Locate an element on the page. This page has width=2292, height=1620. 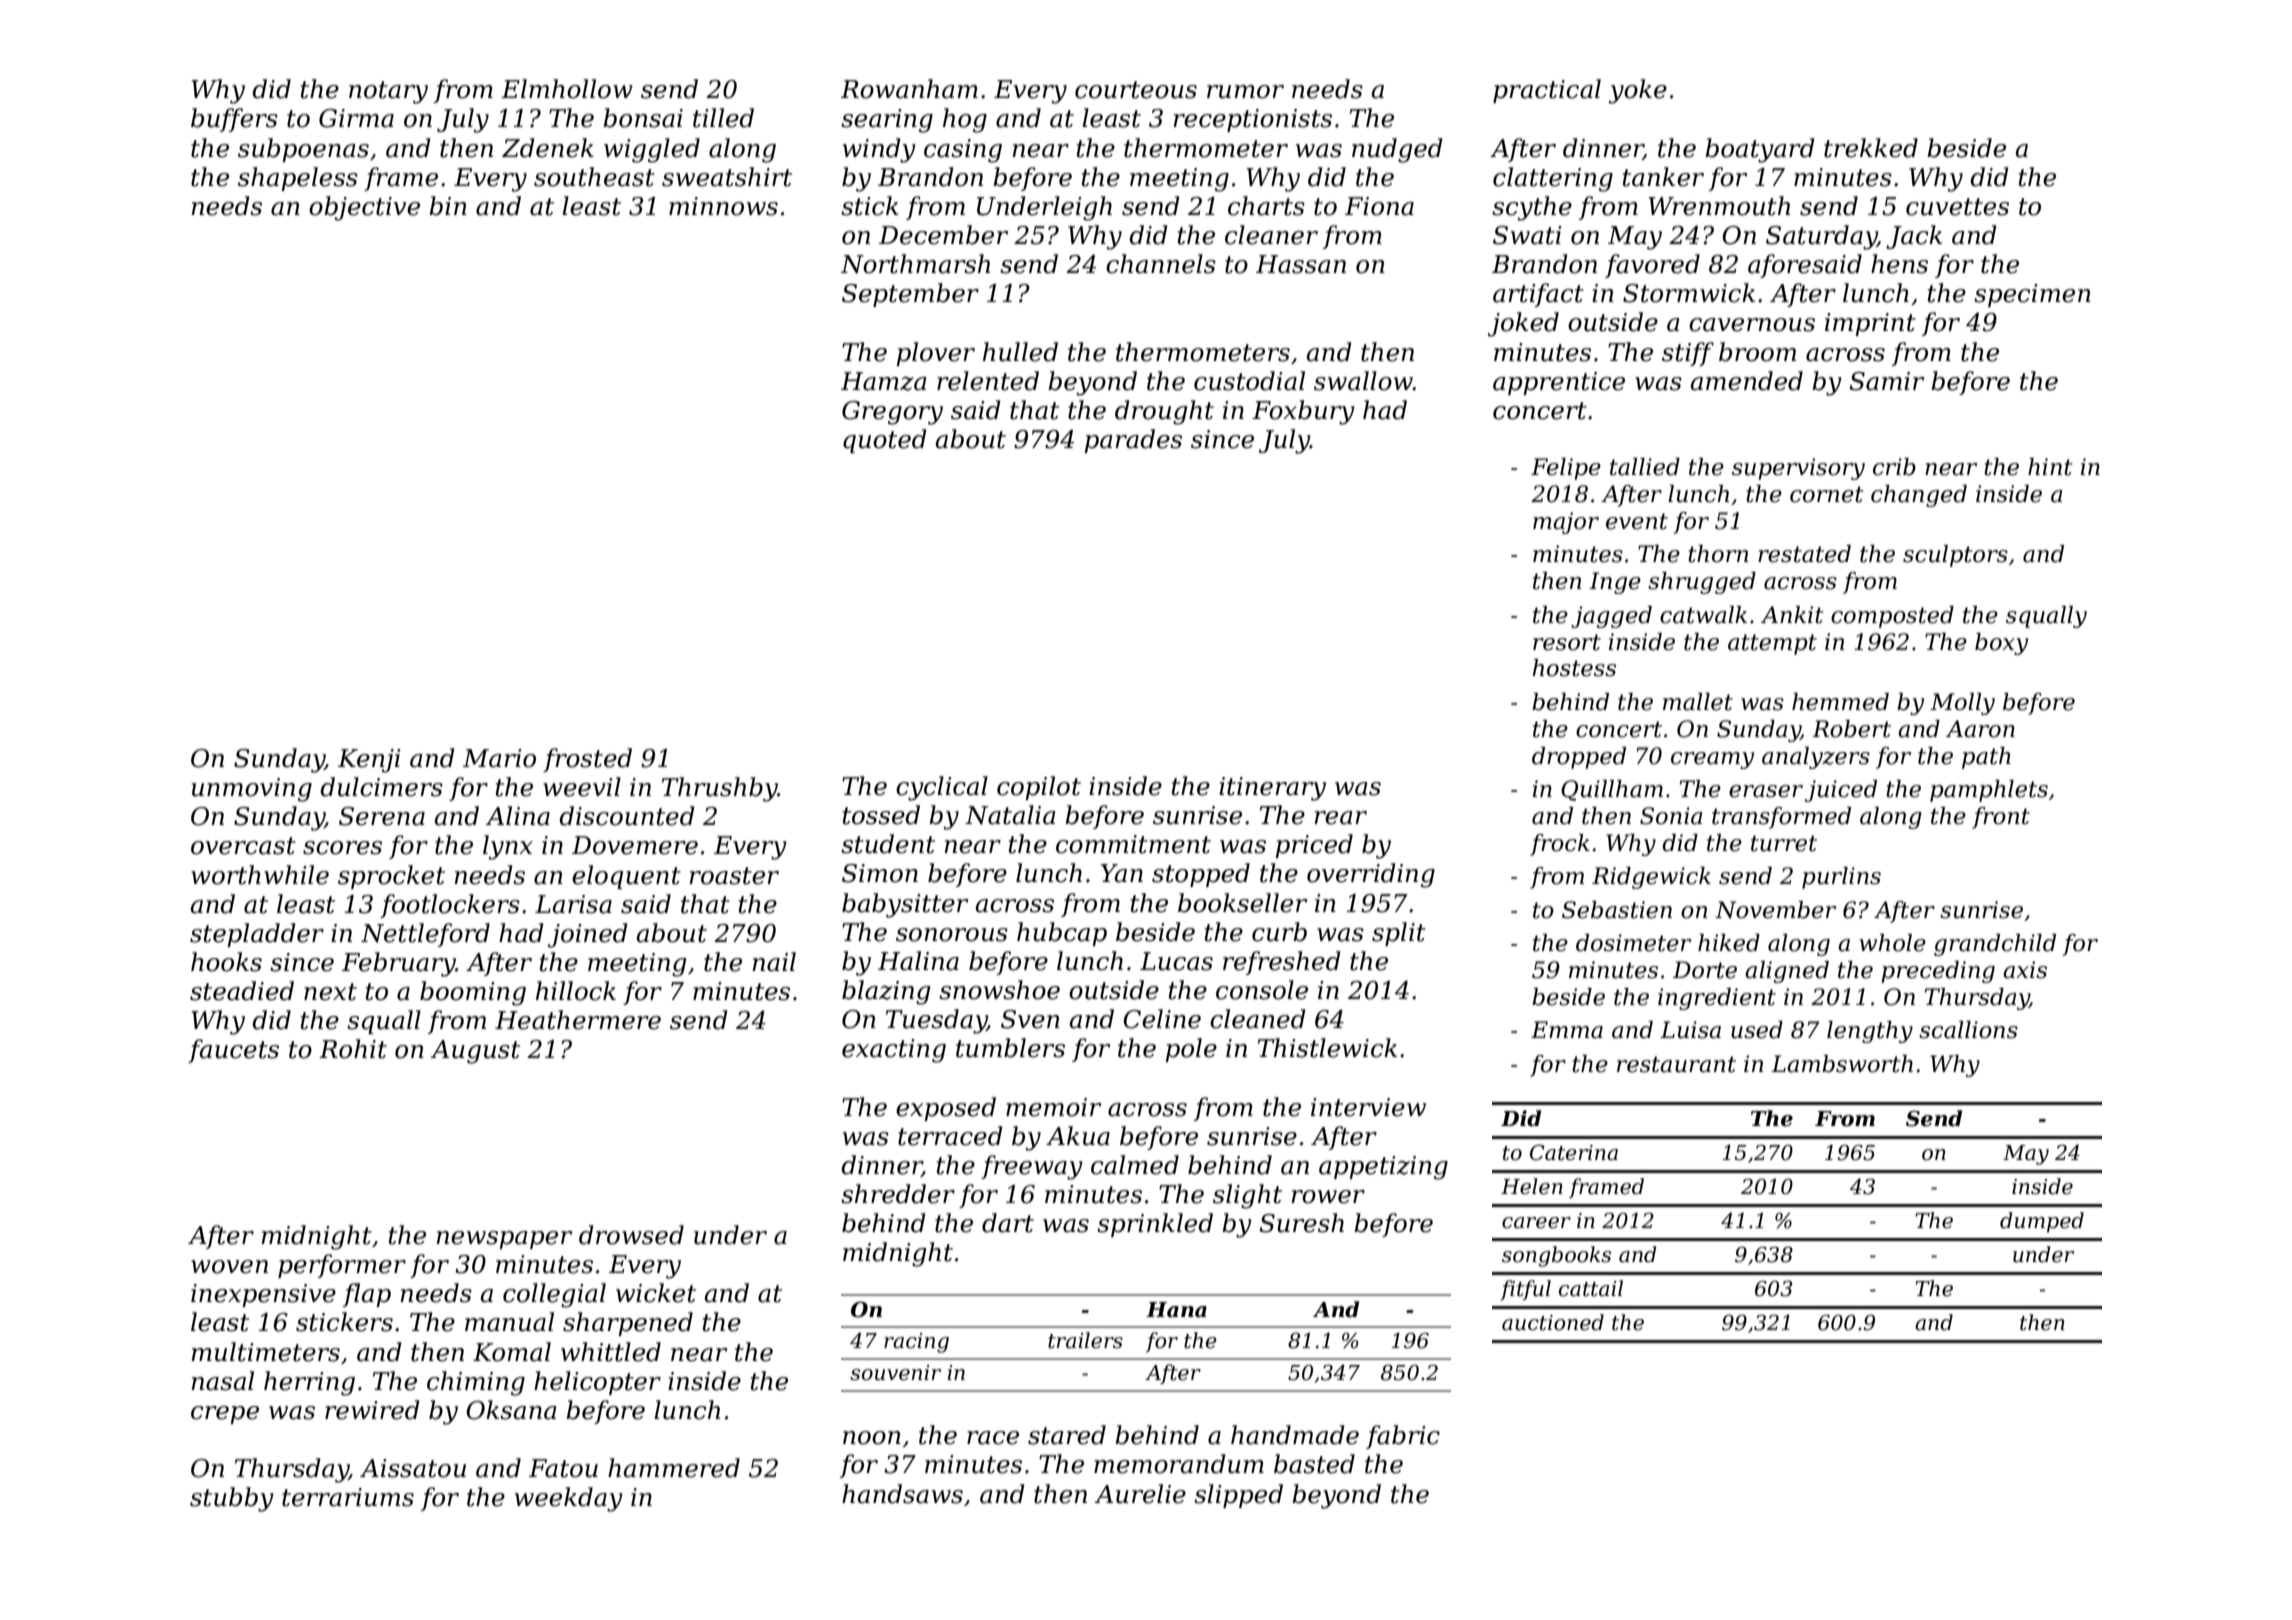
sculptors is located at coordinates (1955, 556).
